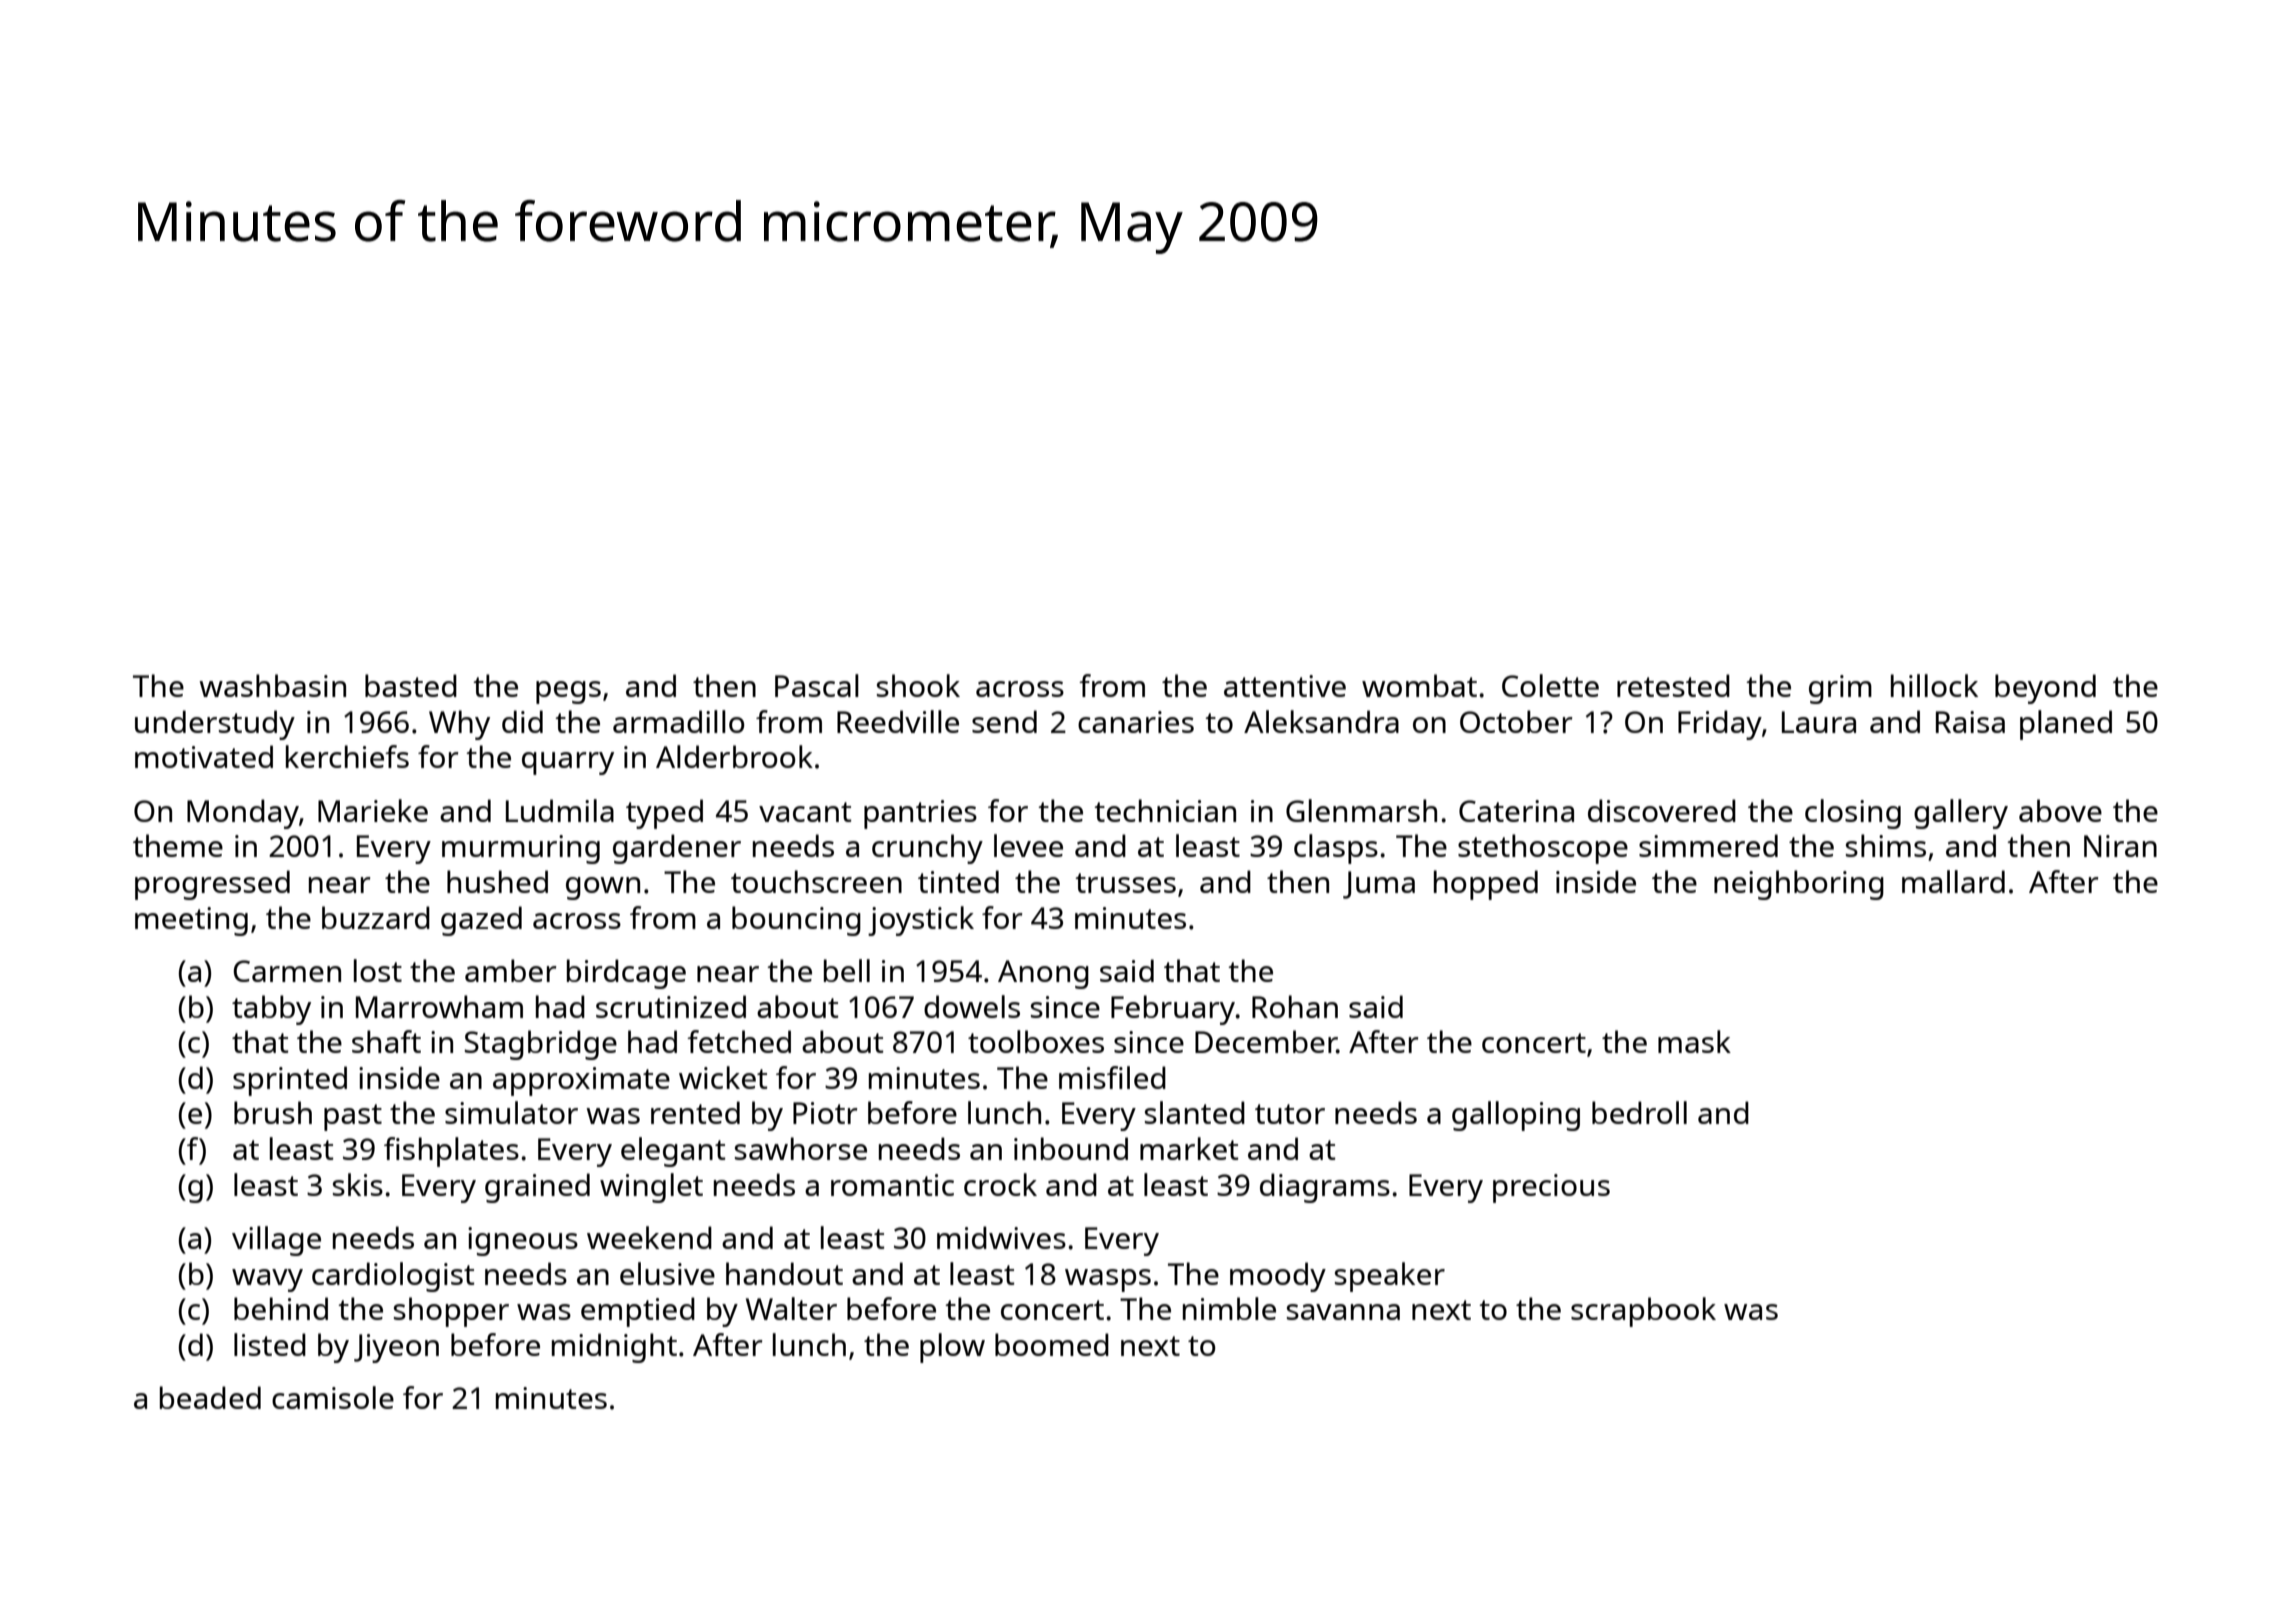  I want to click on scrapbook, so click(1643, 1312).
